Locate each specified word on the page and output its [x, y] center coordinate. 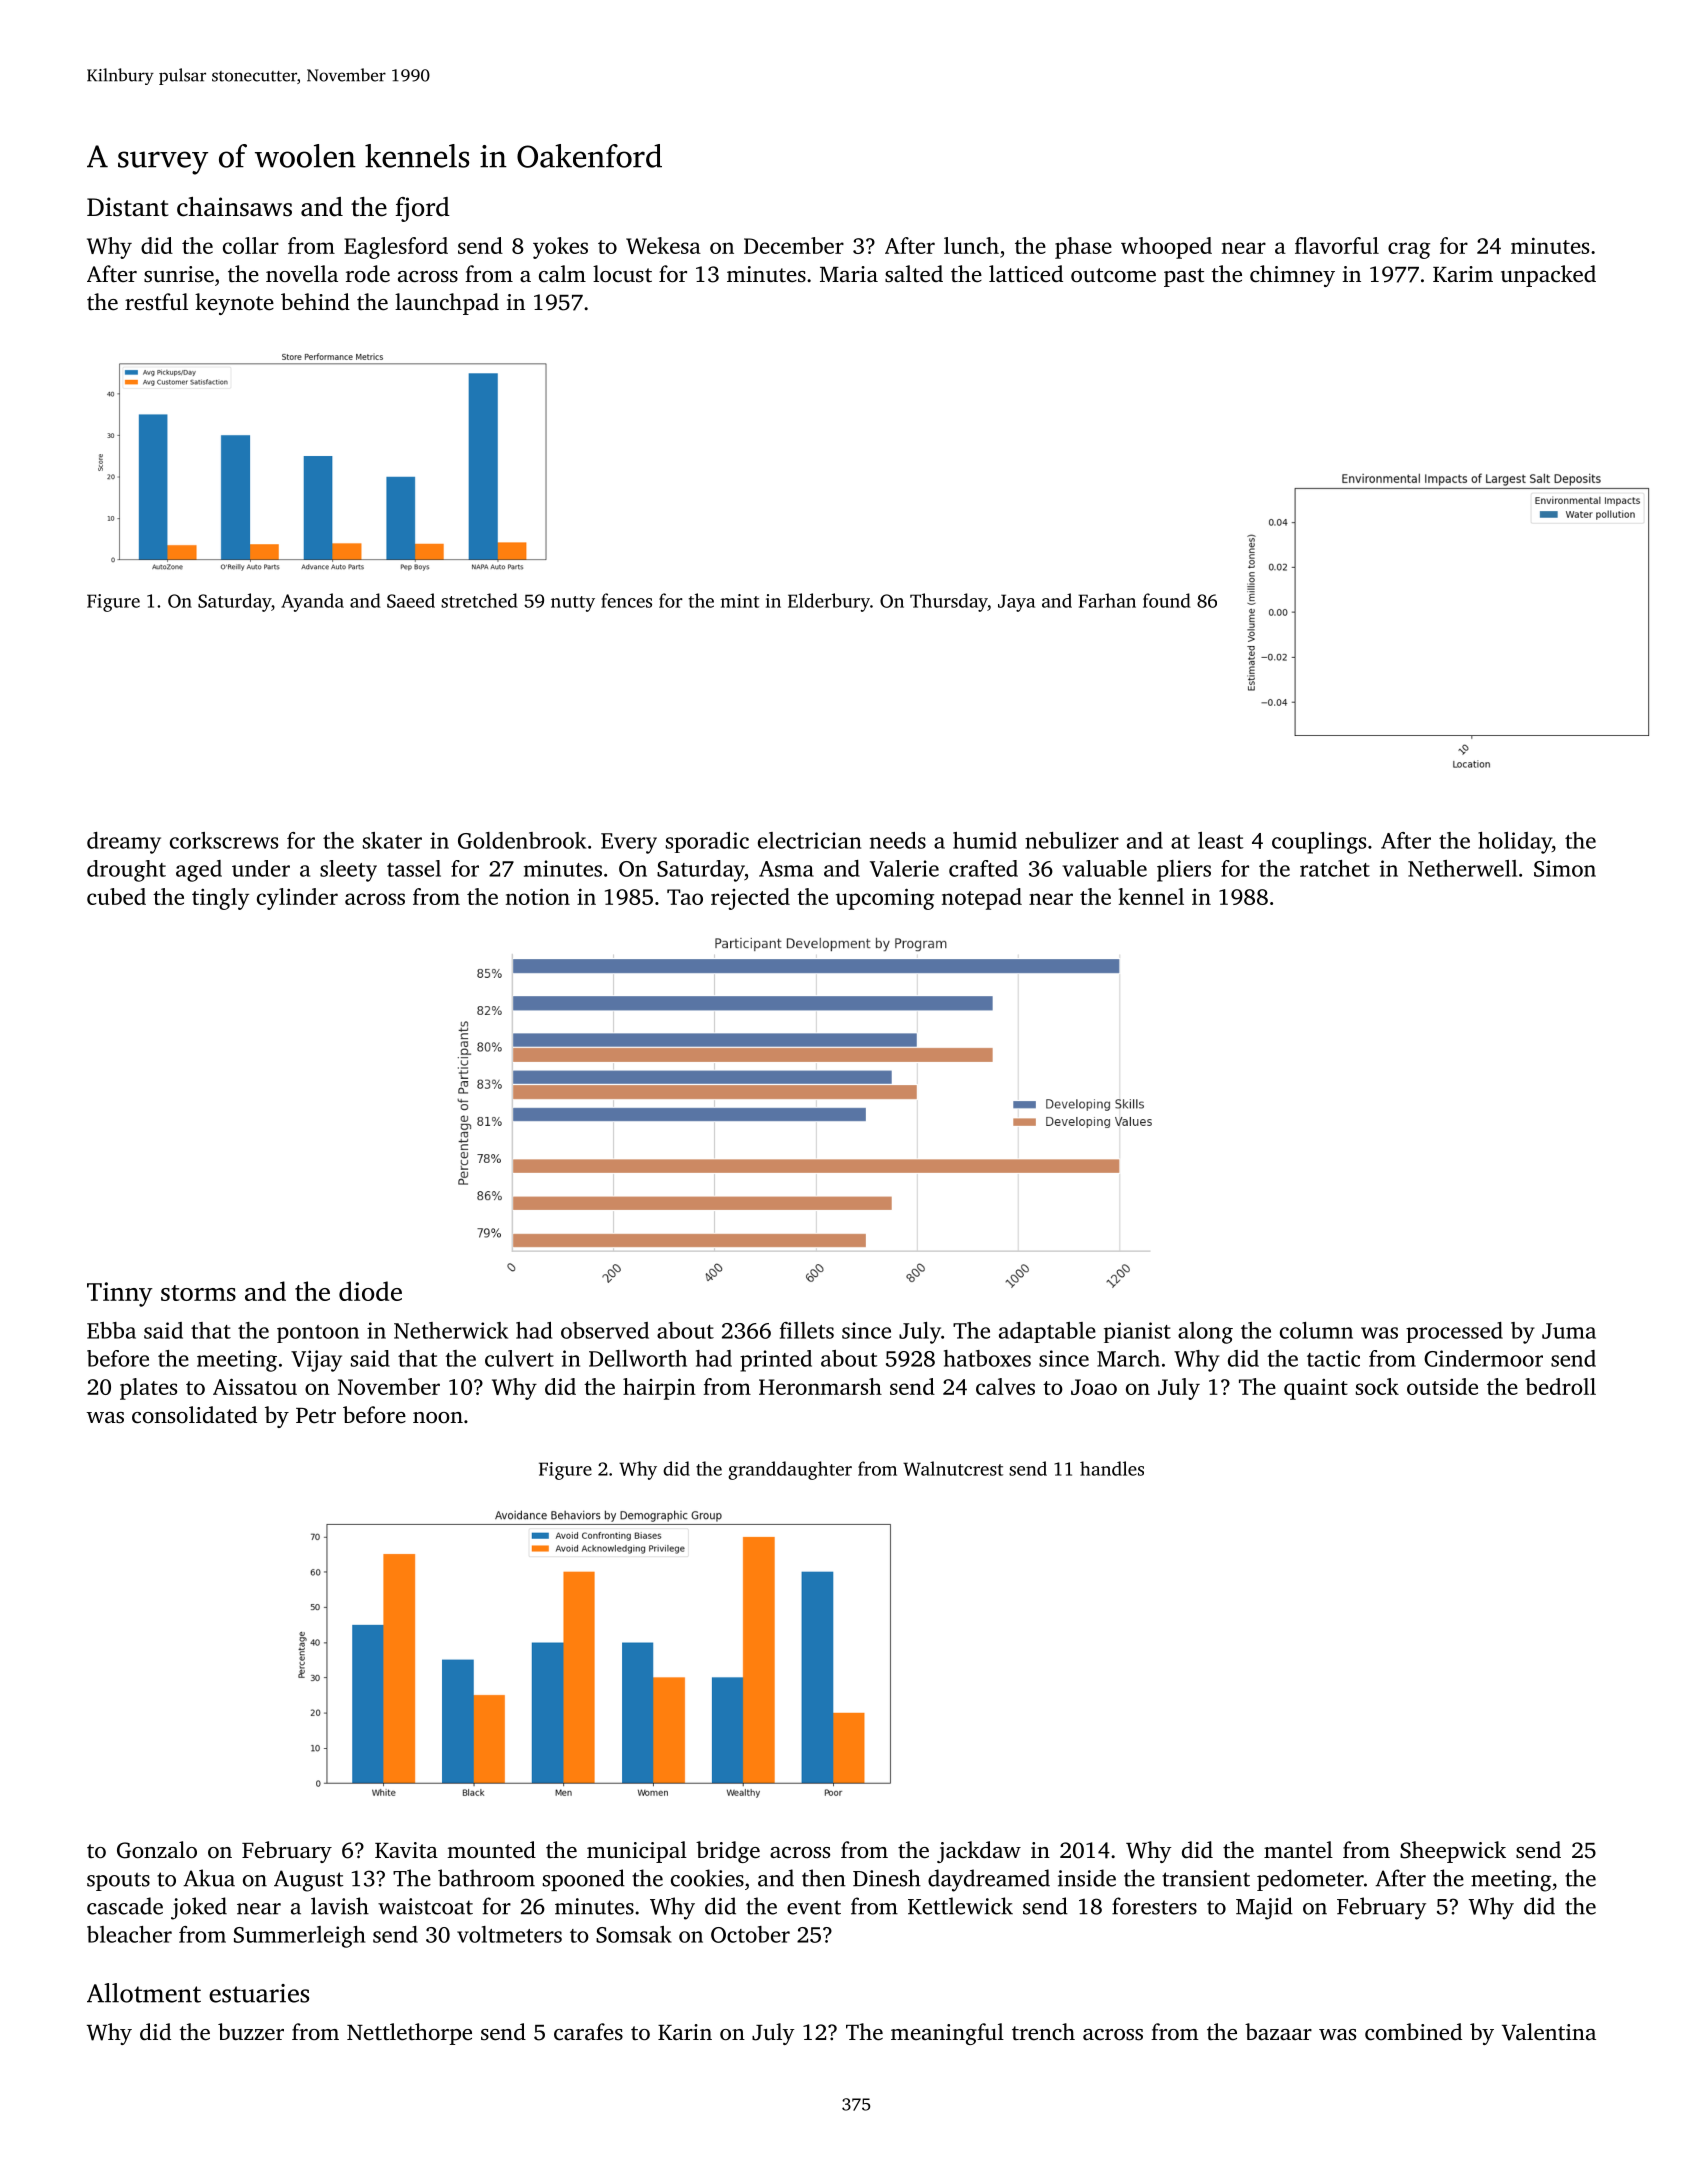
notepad [982, 899]
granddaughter [790, 1470]
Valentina [1549, 2032]
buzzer [251, 2032]
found [1167, 600]
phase [1083, 248]
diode [370, 1291]
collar [251, 245]
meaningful [947, 2034]
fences [626, 600]
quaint [1316, 1389]
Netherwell [1462, 868]
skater [392, 840]
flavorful [1337, 245]
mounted [491, 1850]
